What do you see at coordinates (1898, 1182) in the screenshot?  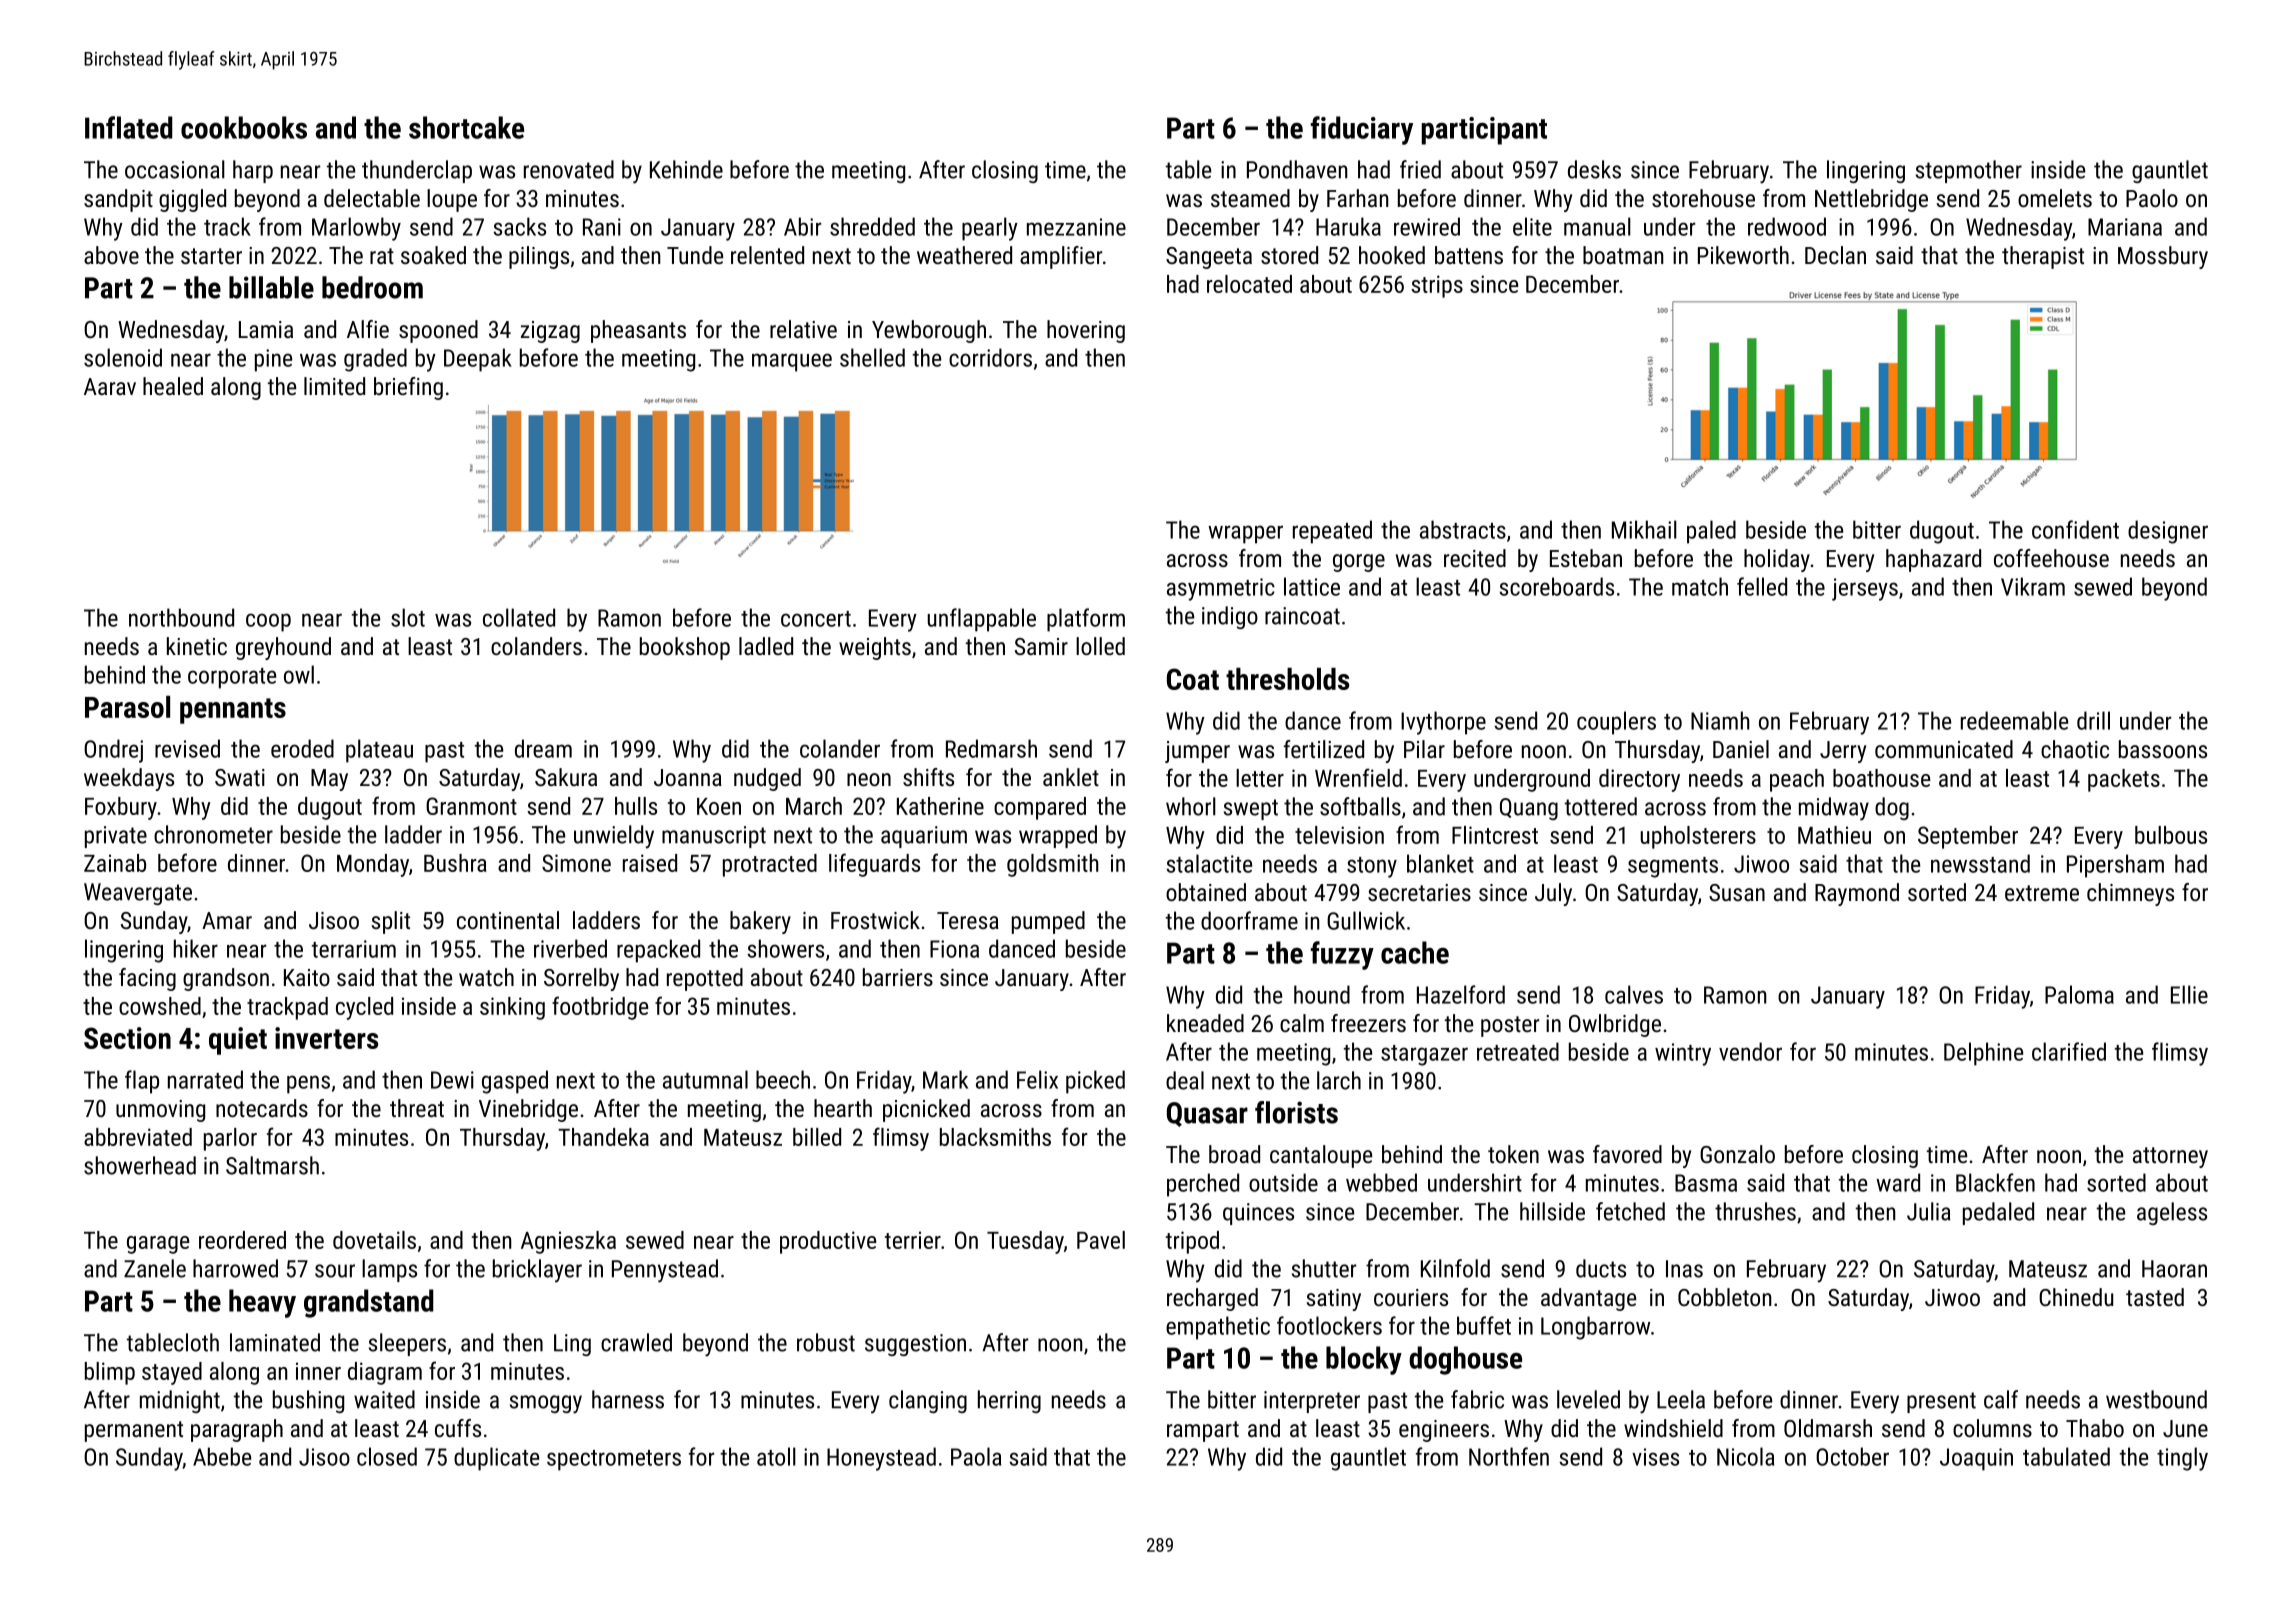 I see `ward` at bounding box center [1898, 1182].
